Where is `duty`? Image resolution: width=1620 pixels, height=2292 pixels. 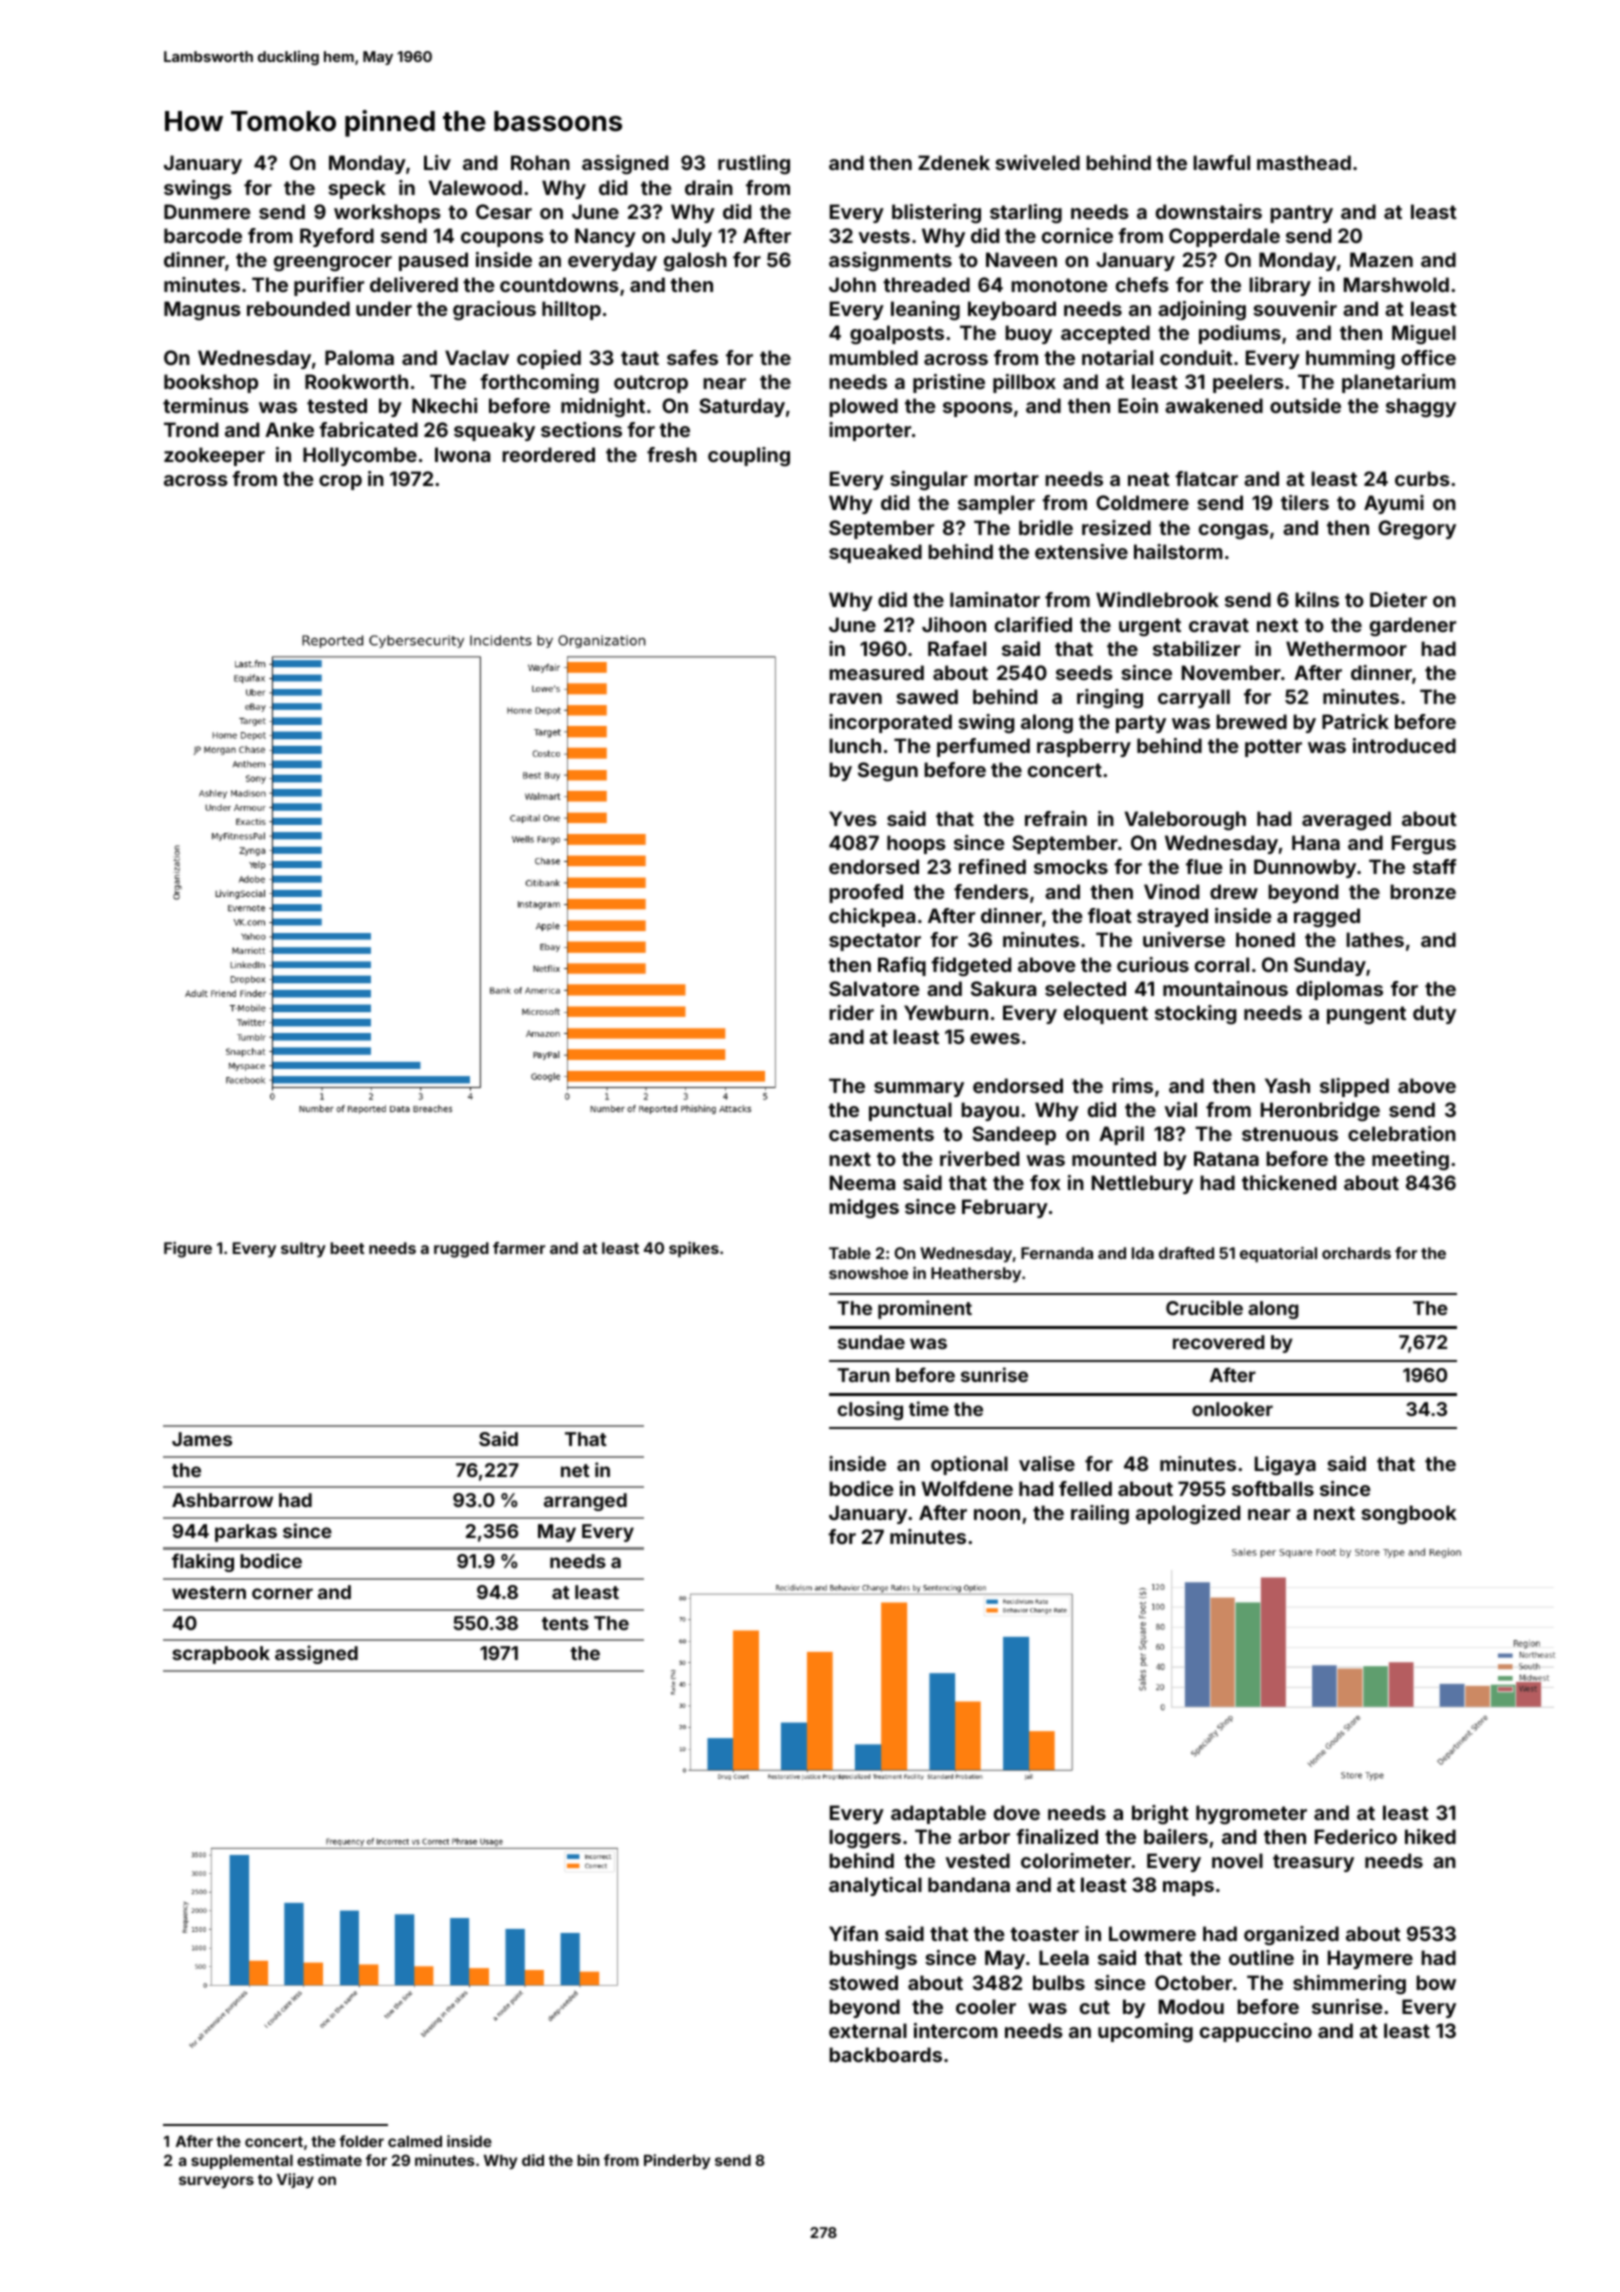 duty is located at coordinates (1434, 1014).
